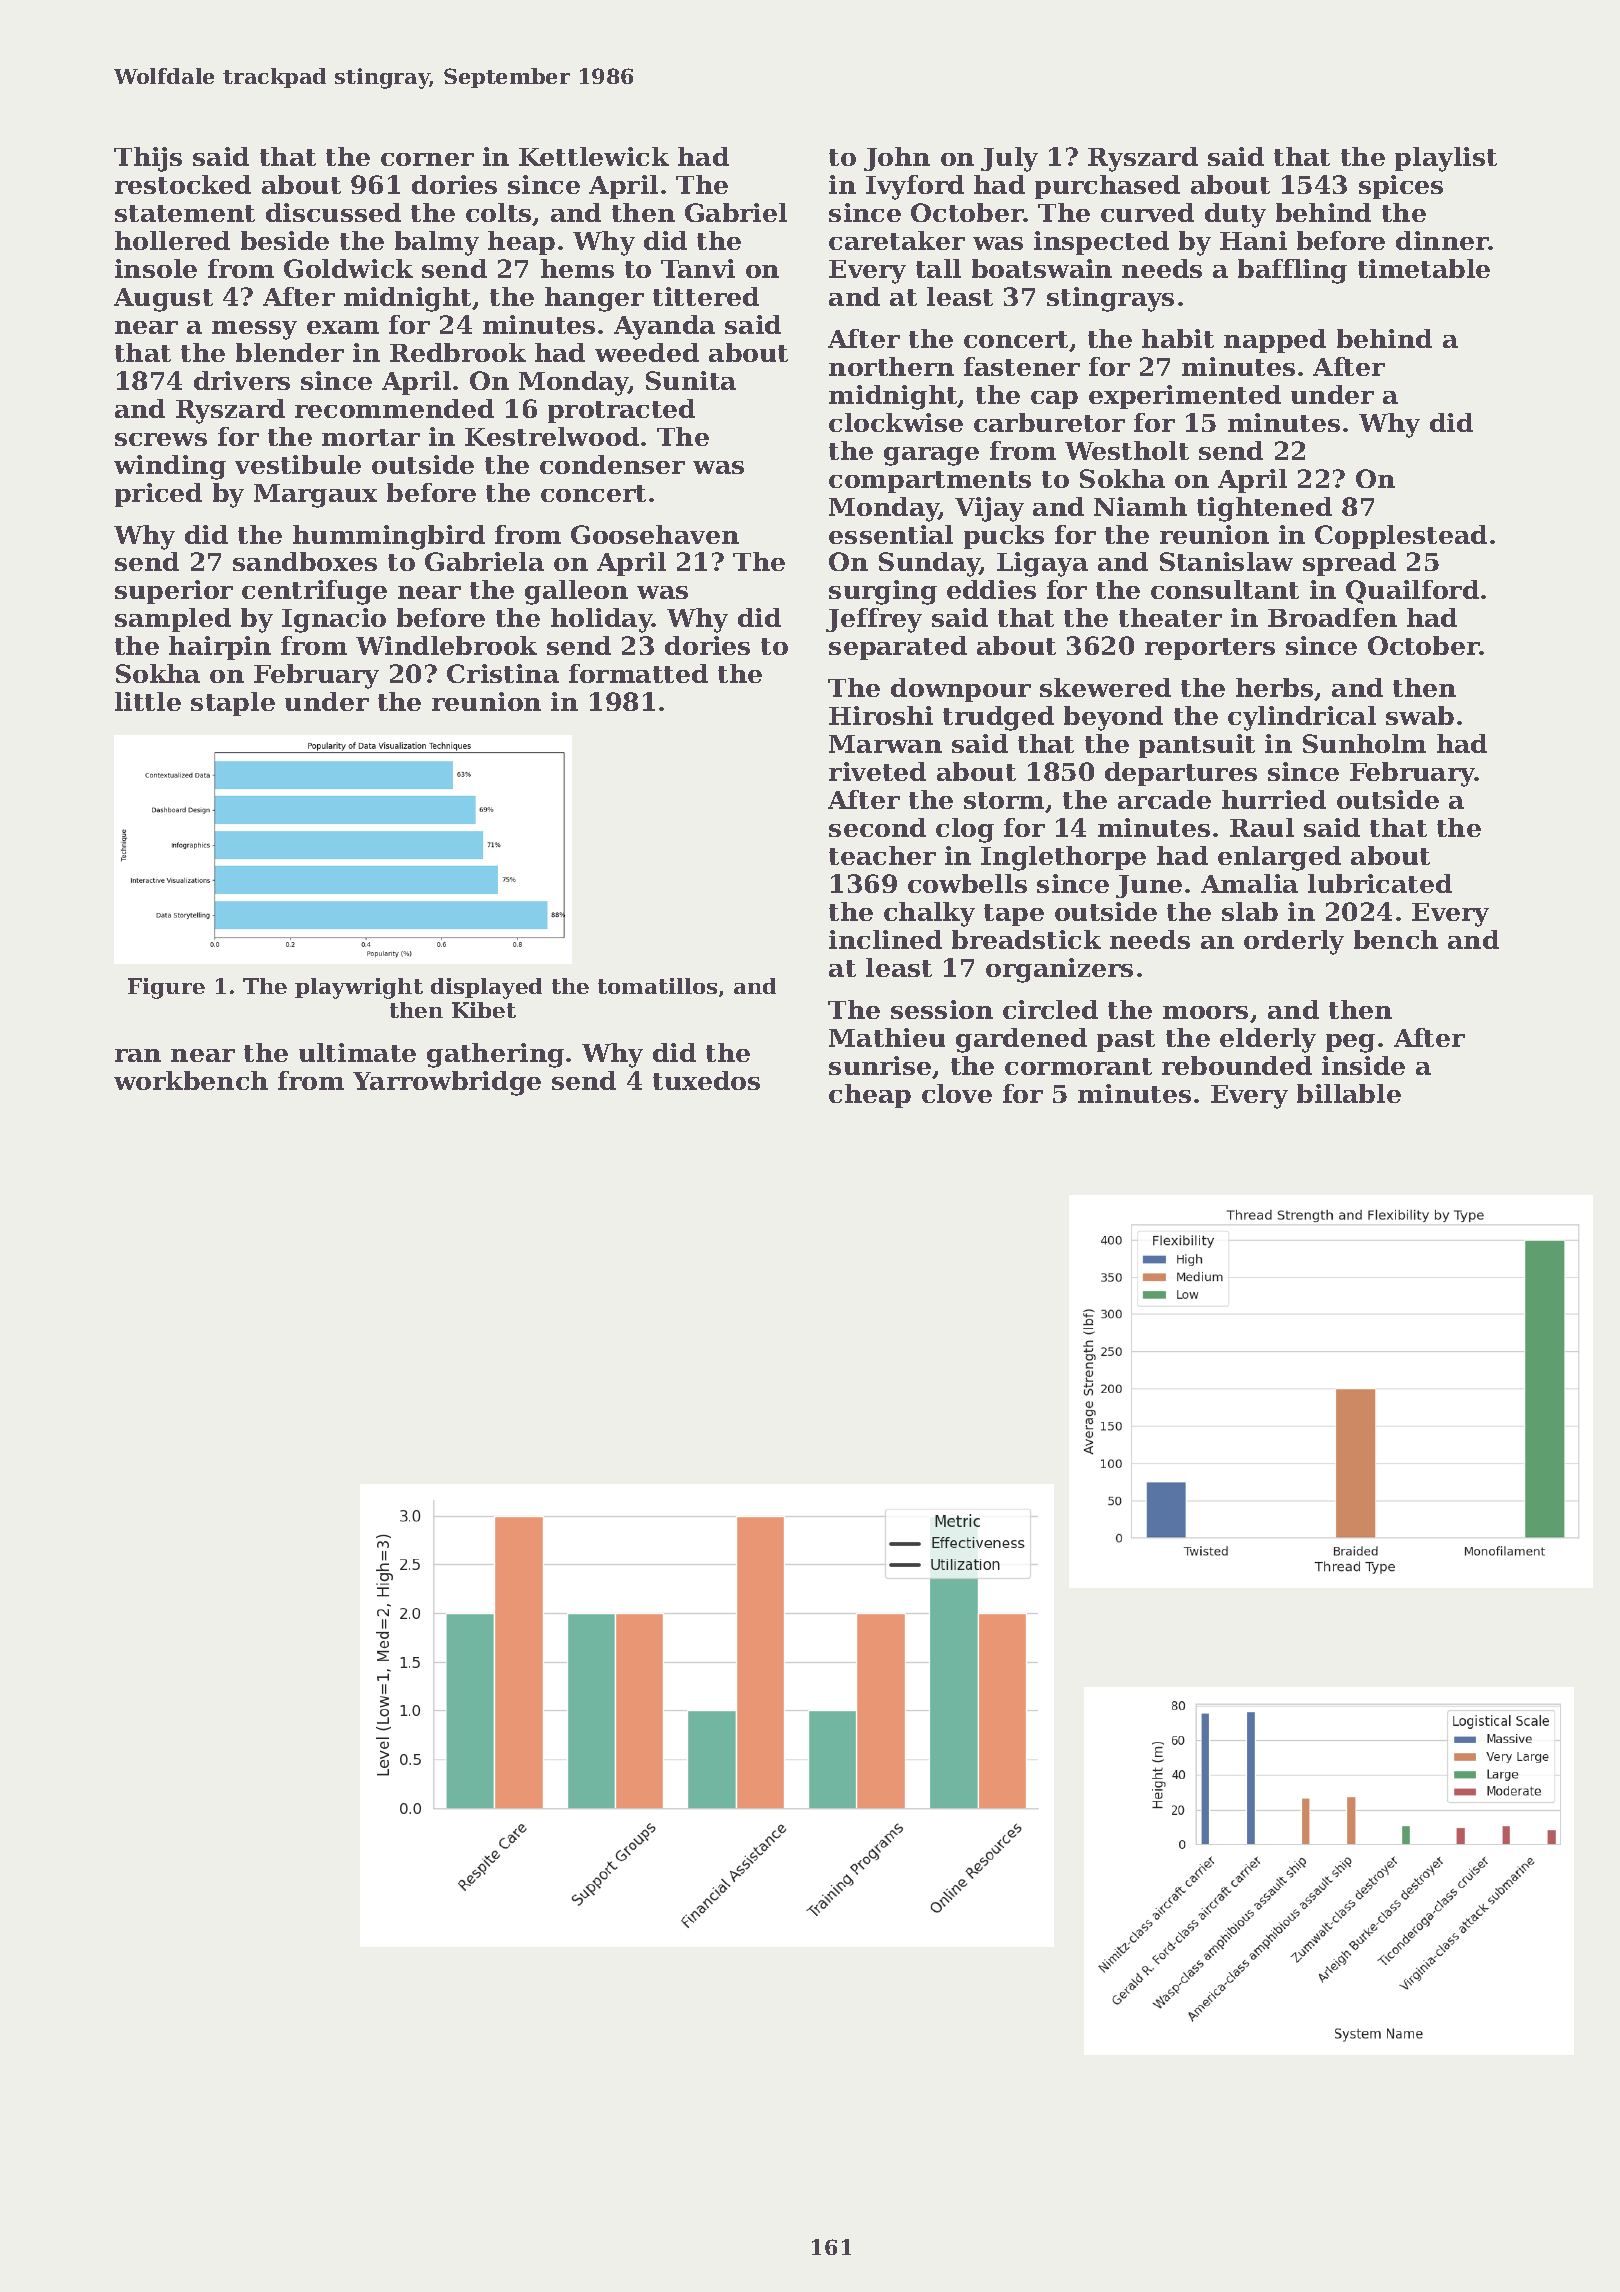 Image resolution: width=1620 pixels, height=2292 pixels. Describe the element at coordinates (887, 1037) in the screenshot. I see `Mathieu` at that location.
